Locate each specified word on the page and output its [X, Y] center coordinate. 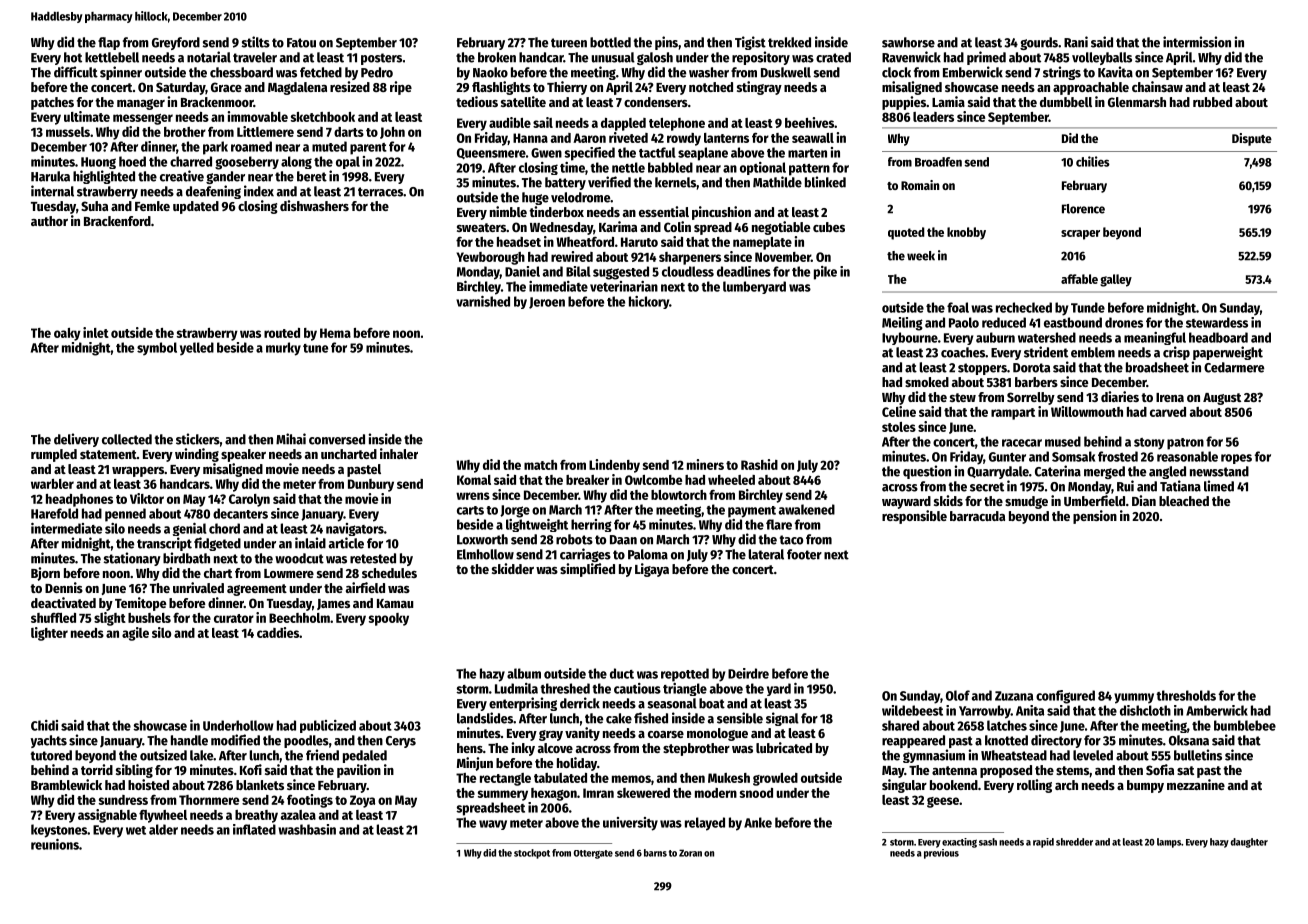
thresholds [1186, 695]
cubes [829, 227]
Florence [1083, 209]
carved [1168, 412]
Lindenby [614, 466]
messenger [143, 119]
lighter [49, 634]
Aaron [589, 138]
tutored [51, 755]
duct [622, 673]
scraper [1080, 235]
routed [282, 333]
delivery [76, 440]
